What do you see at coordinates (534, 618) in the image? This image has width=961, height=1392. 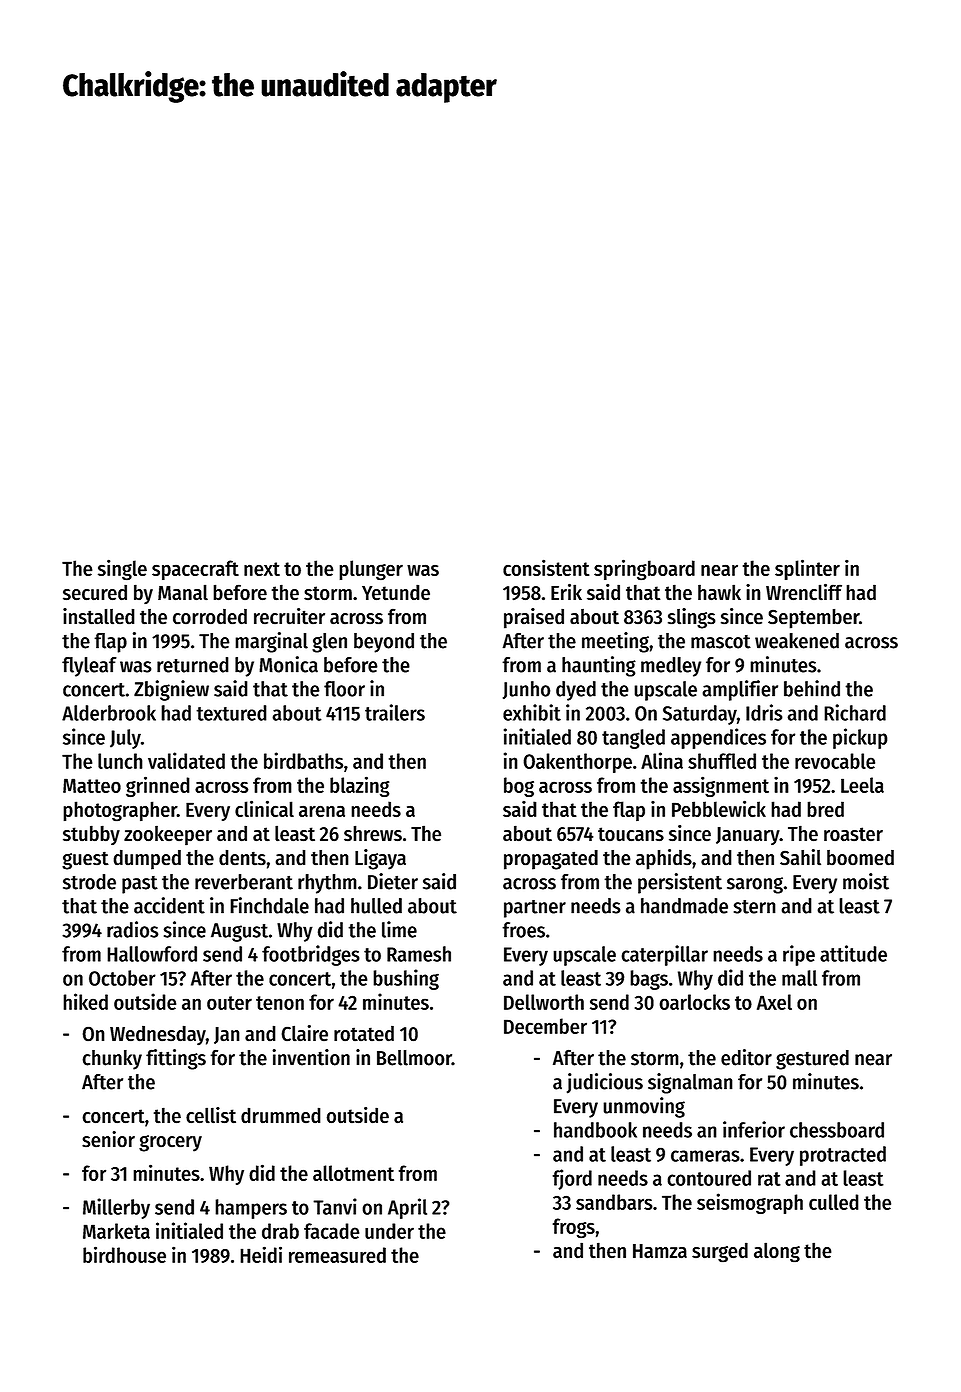 I see `praised` at bounding box center [534, 618].
